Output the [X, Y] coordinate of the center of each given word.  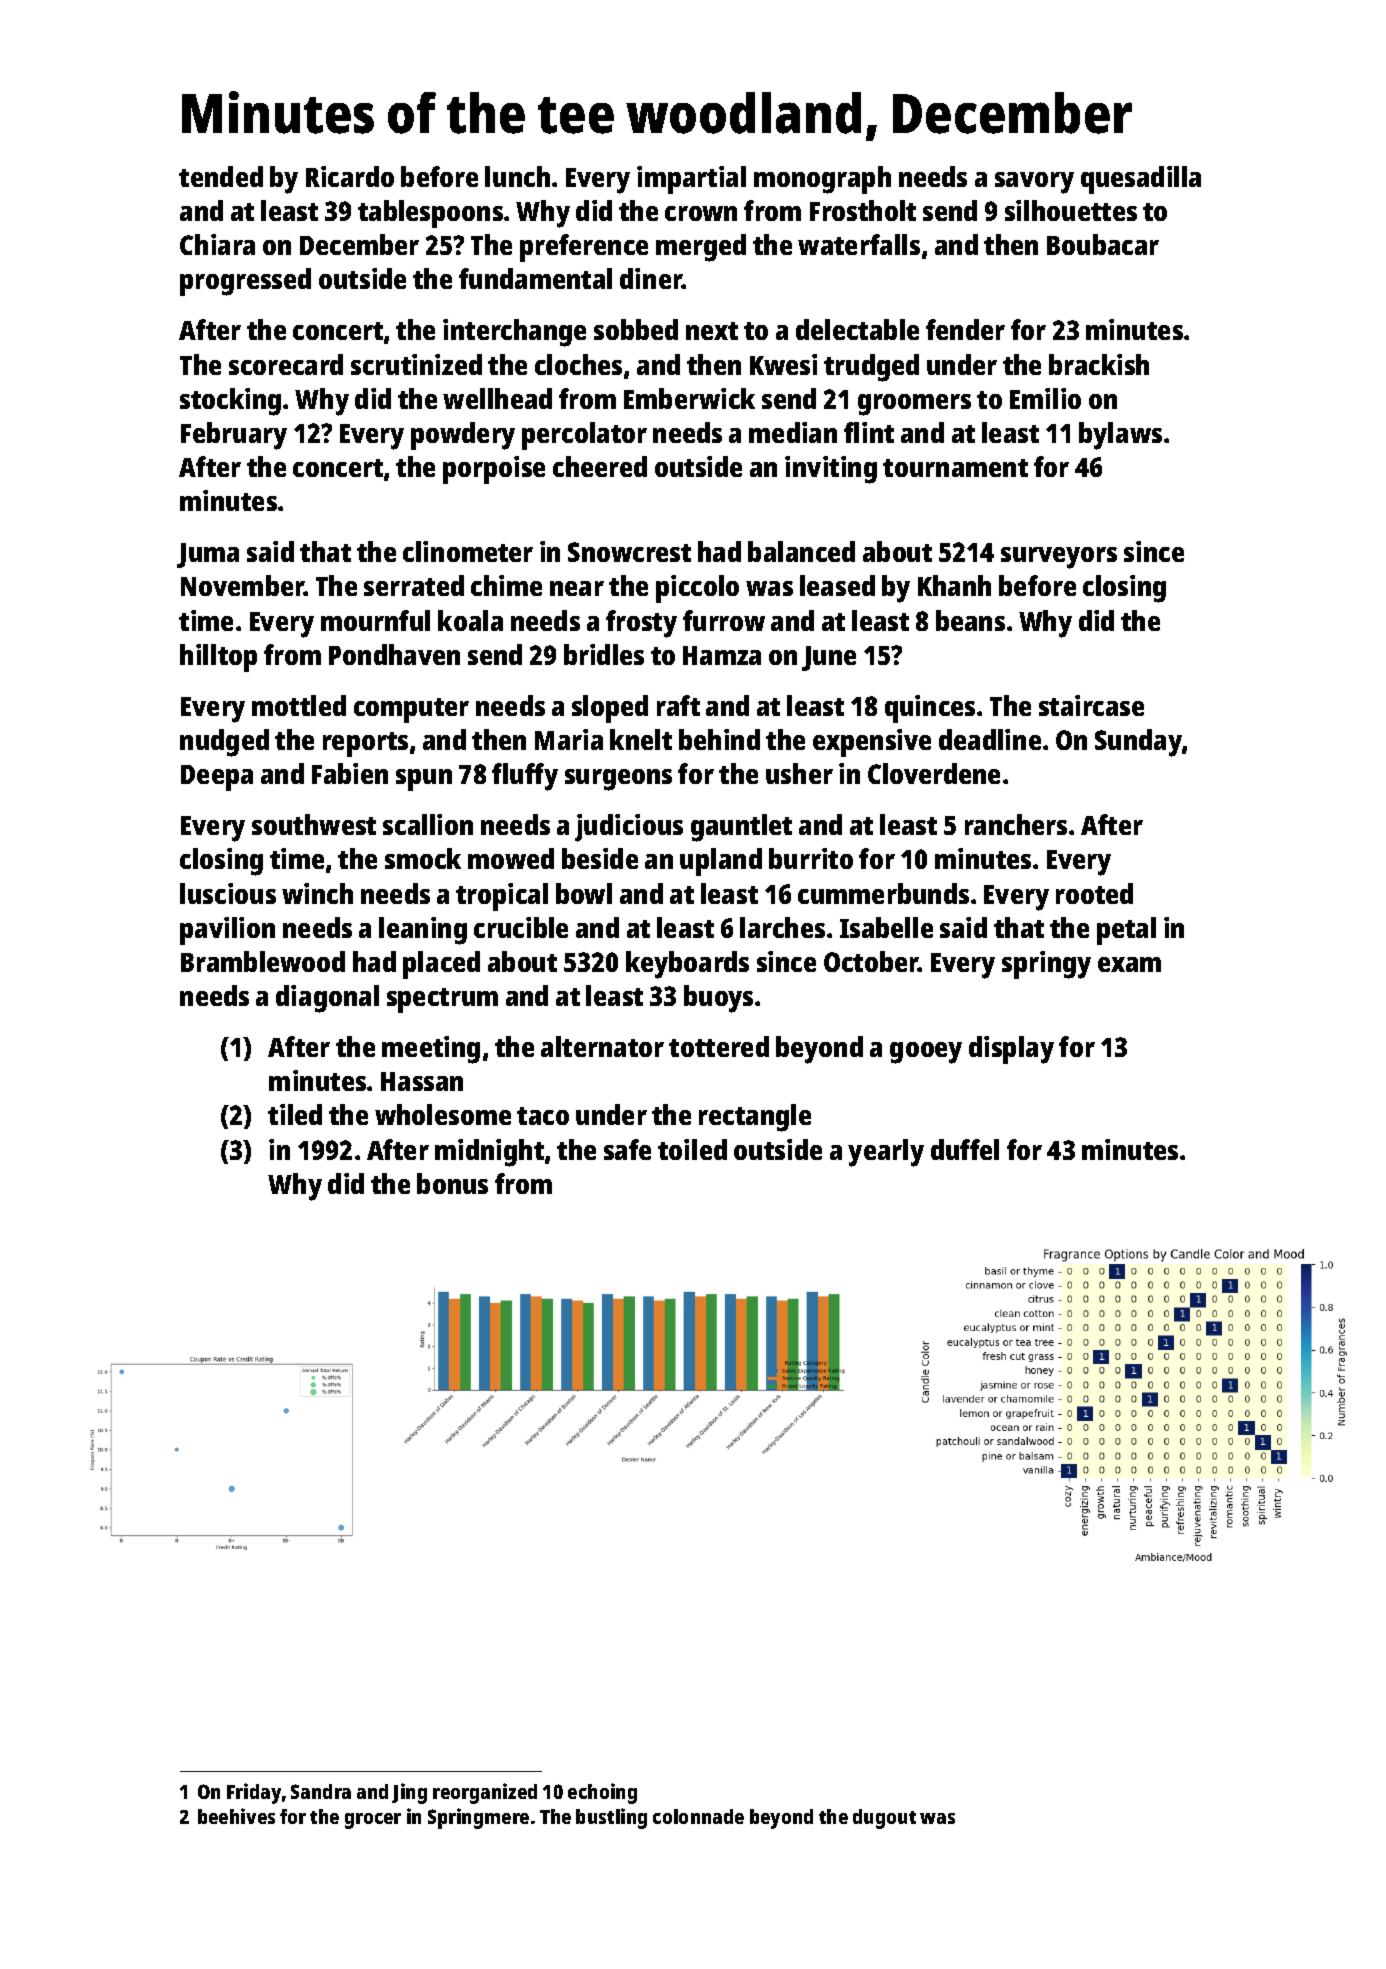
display [1011, 1050]
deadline [990, 739]
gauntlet [741, 828]
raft [678, 705]
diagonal [327, 999]
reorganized [485, 1793]
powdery [463, 436]
